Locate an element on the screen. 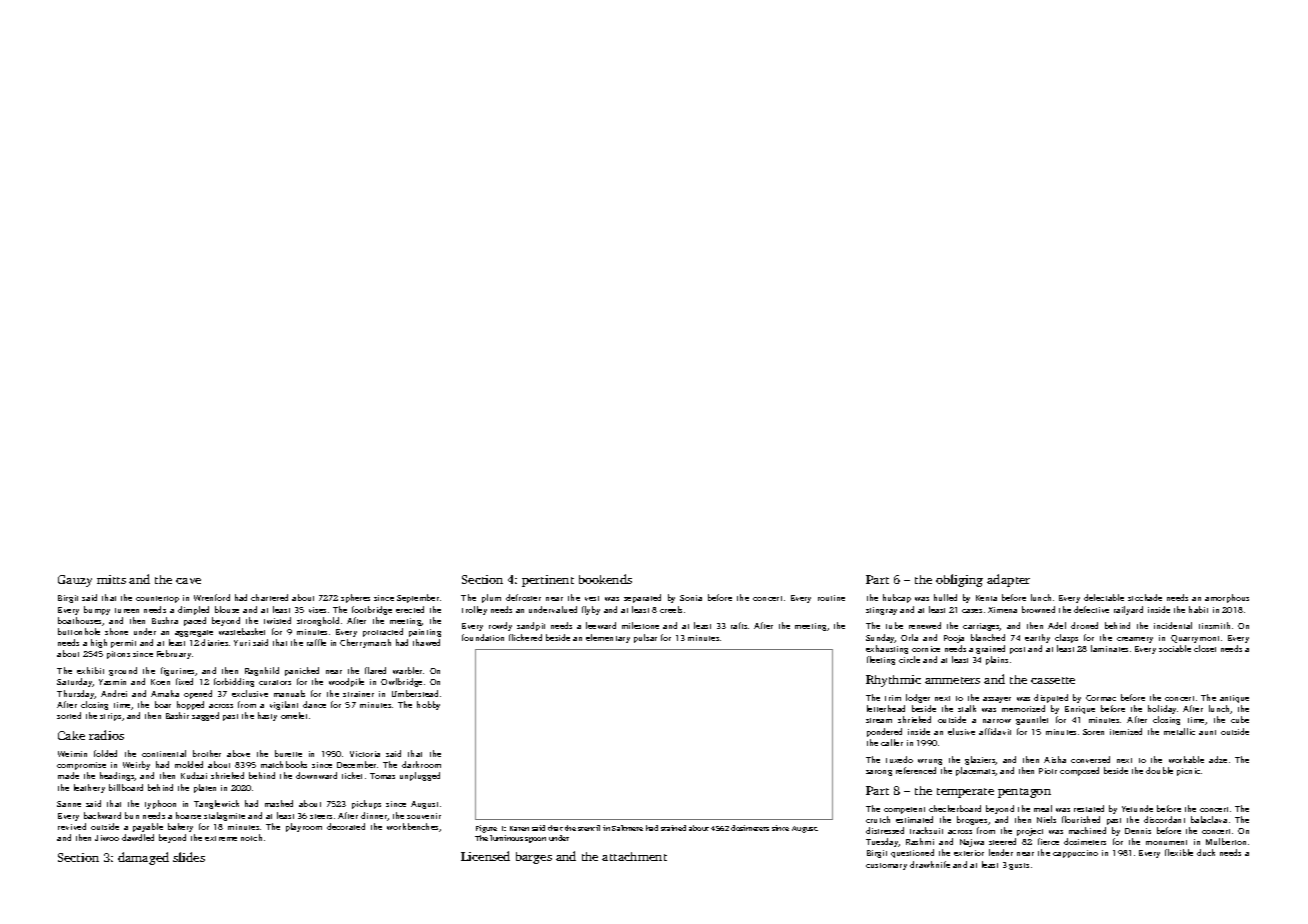 This screenshot has height=924, width=1308. rafts is located at coordinates (739, 625).
